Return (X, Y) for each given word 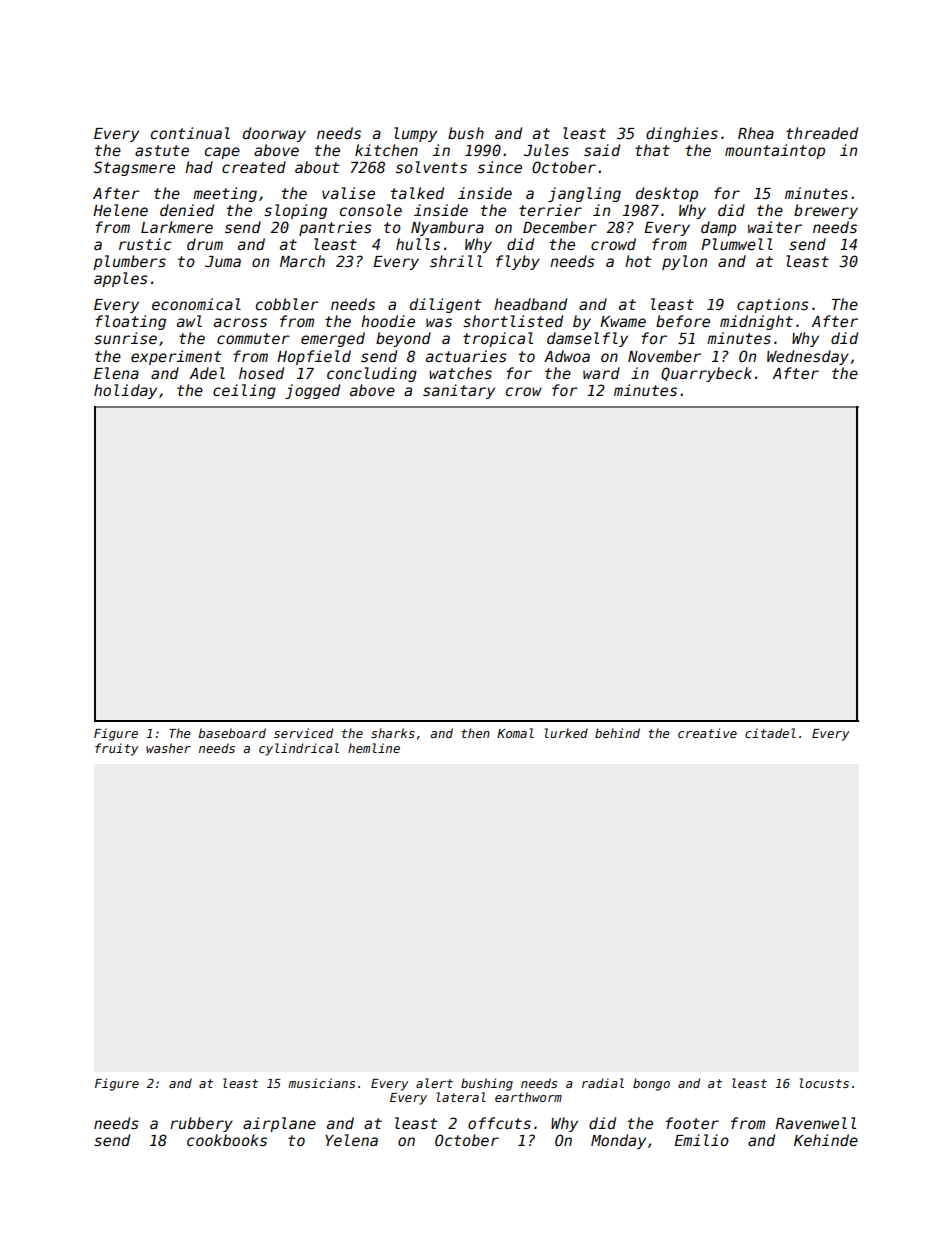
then (475, 733)
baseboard (232, 733)
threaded (822, 133)
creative (707, 733)
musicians (321, 1083)
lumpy (415, 134)
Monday (618, 1141)
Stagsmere (134, 168)
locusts (824, 1083)
